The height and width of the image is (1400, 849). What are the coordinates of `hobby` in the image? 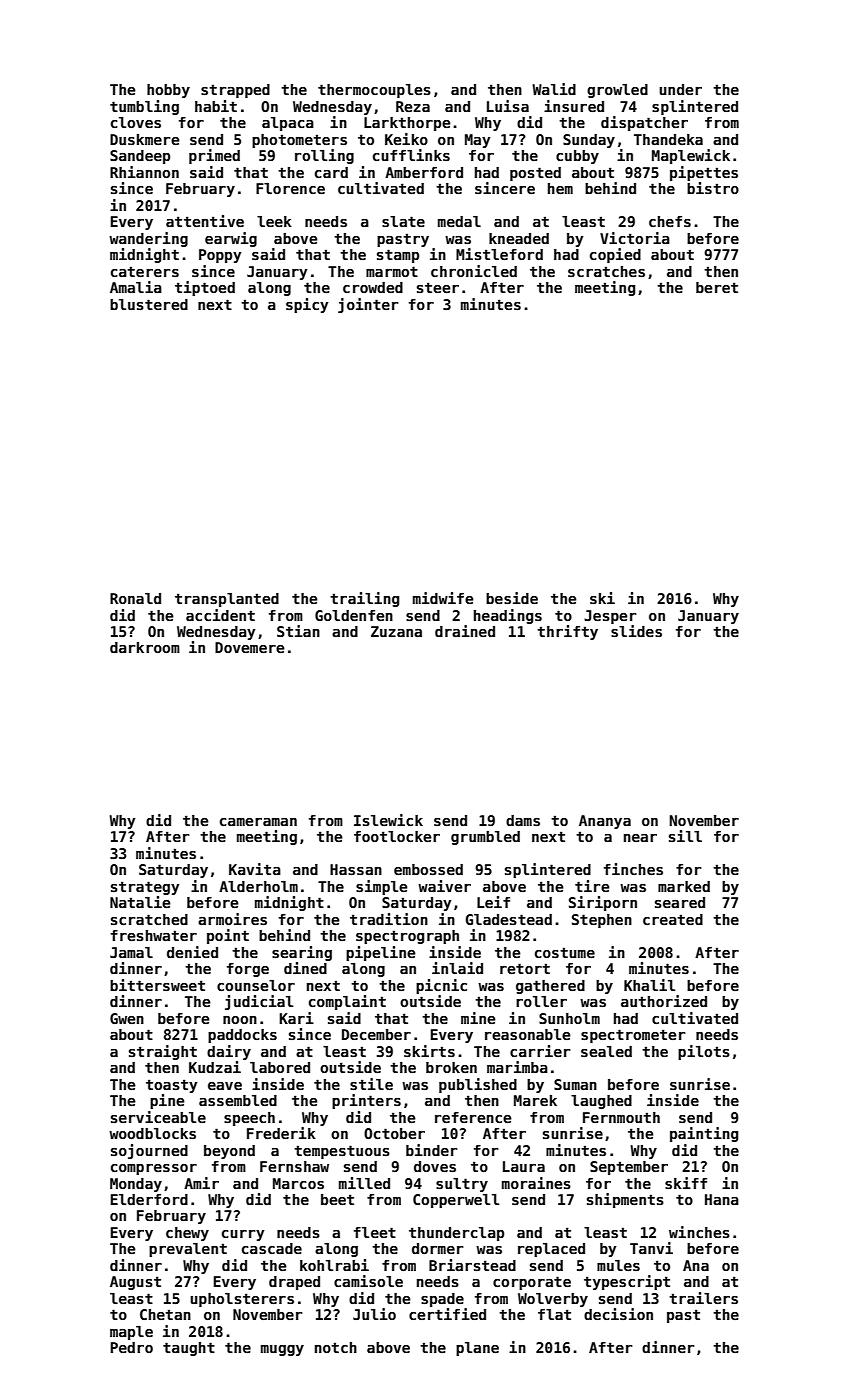 It's located at (168, 91).
